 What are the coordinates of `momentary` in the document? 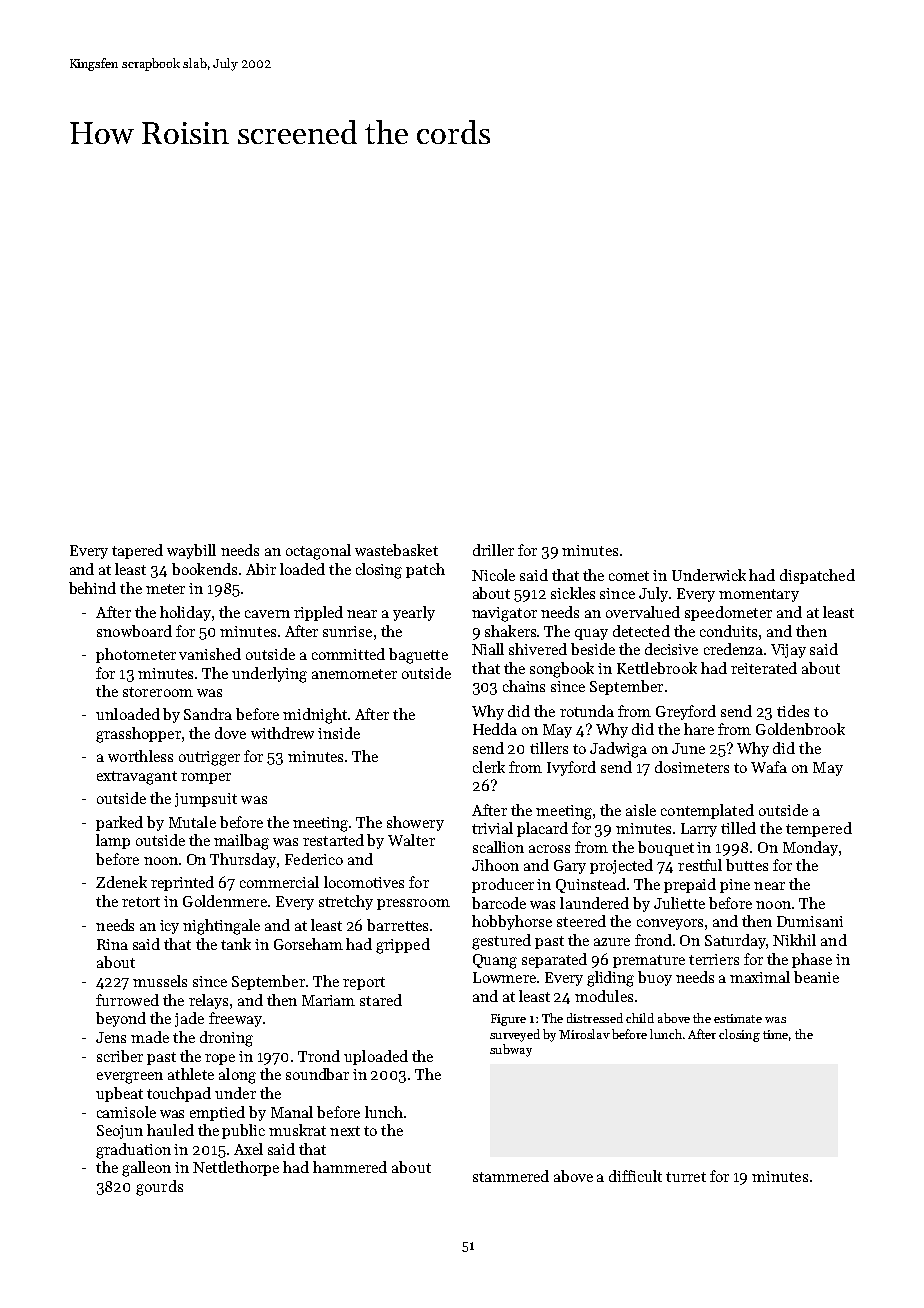 It's located at (759, 595).
